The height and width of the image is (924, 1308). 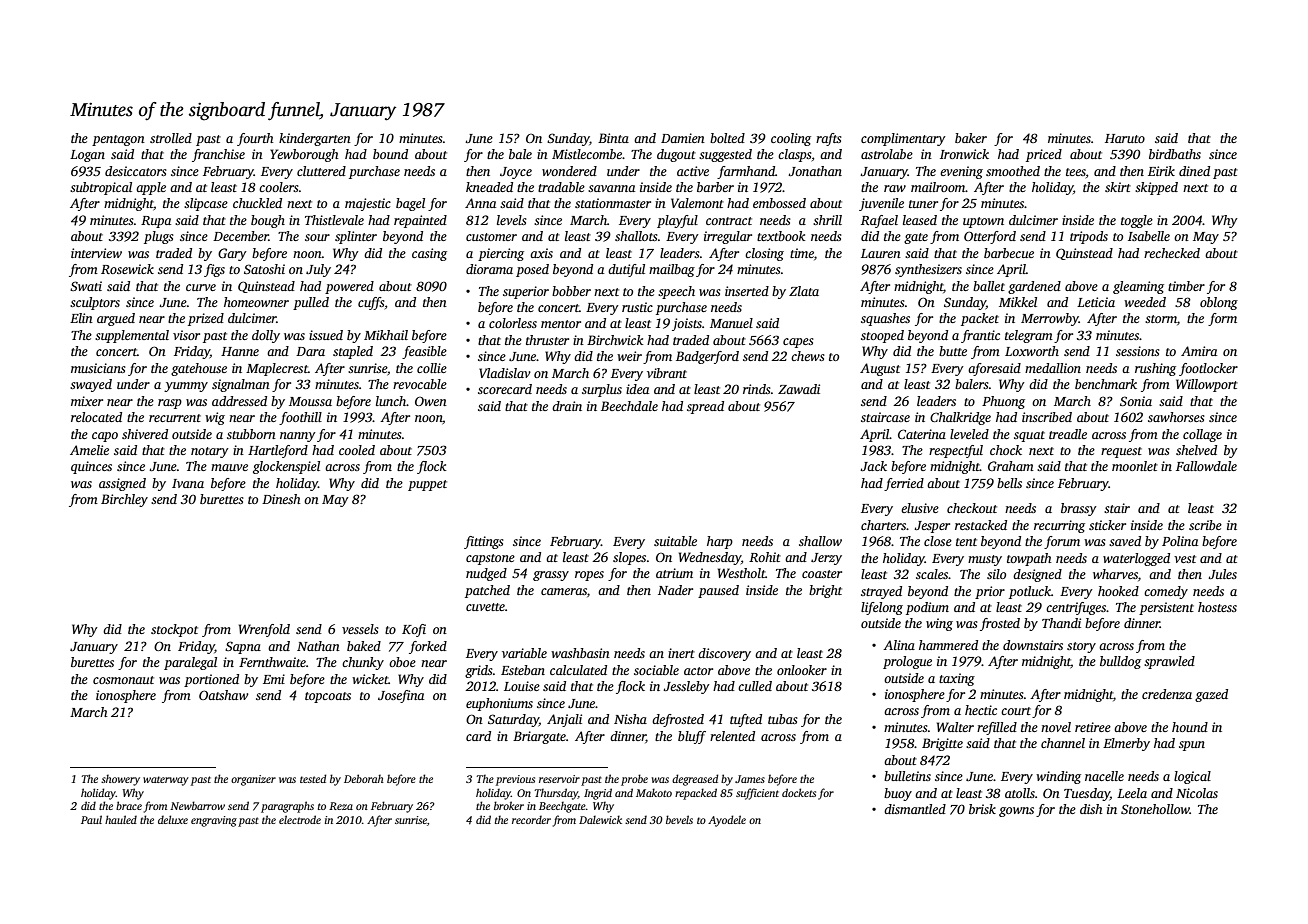 What do you see at coordinates (159, 237) in the image?
I see `plugs` at bounding box center [159, 237].
